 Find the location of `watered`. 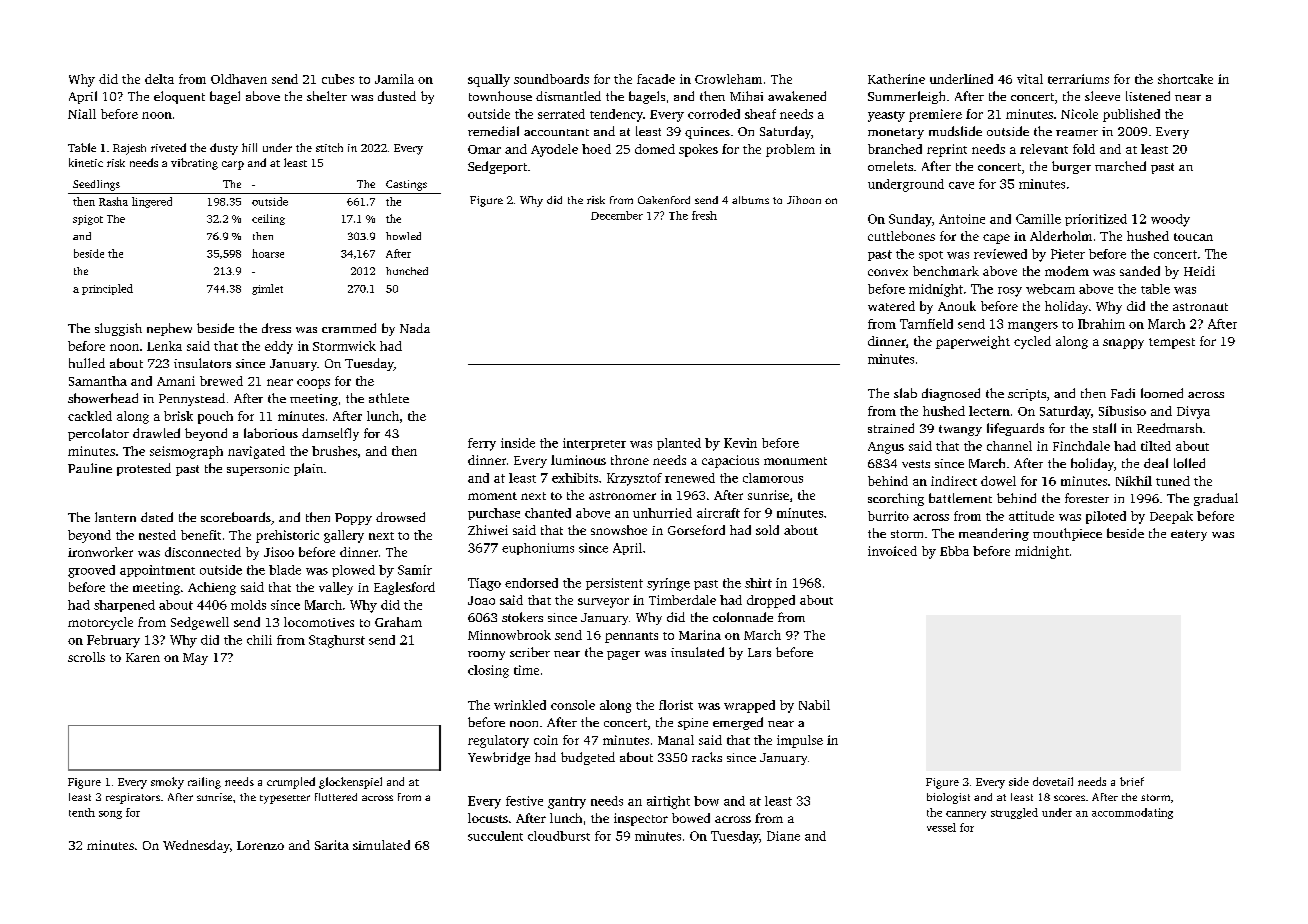

watered is located at coordinates (891, 306).
